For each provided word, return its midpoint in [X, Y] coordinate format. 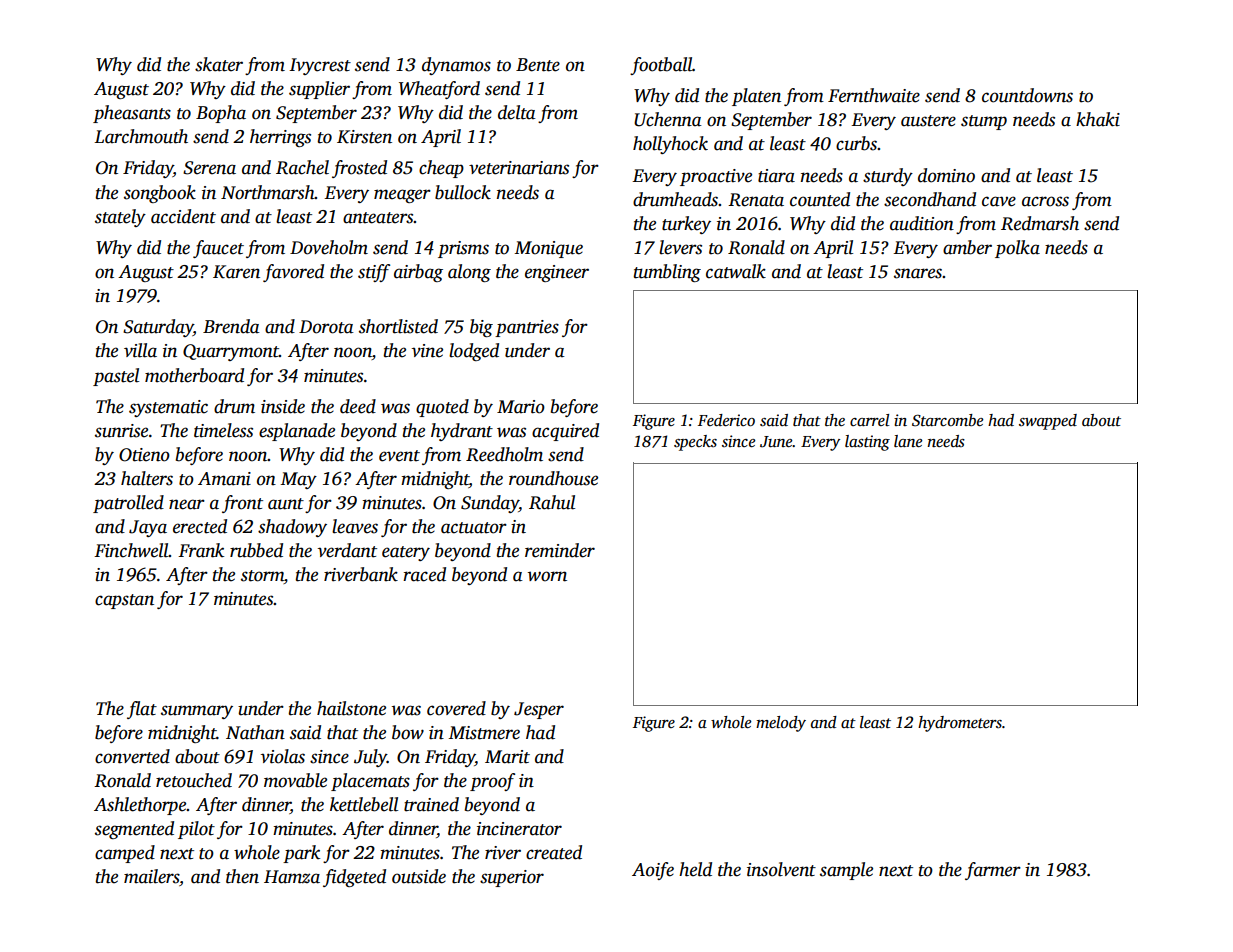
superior [512, 878]
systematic [168, 408]
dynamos [456, 66]
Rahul [552, 502]
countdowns [1027, 95]
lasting [867, 443]
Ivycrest [320, 66]
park [301, 854]
